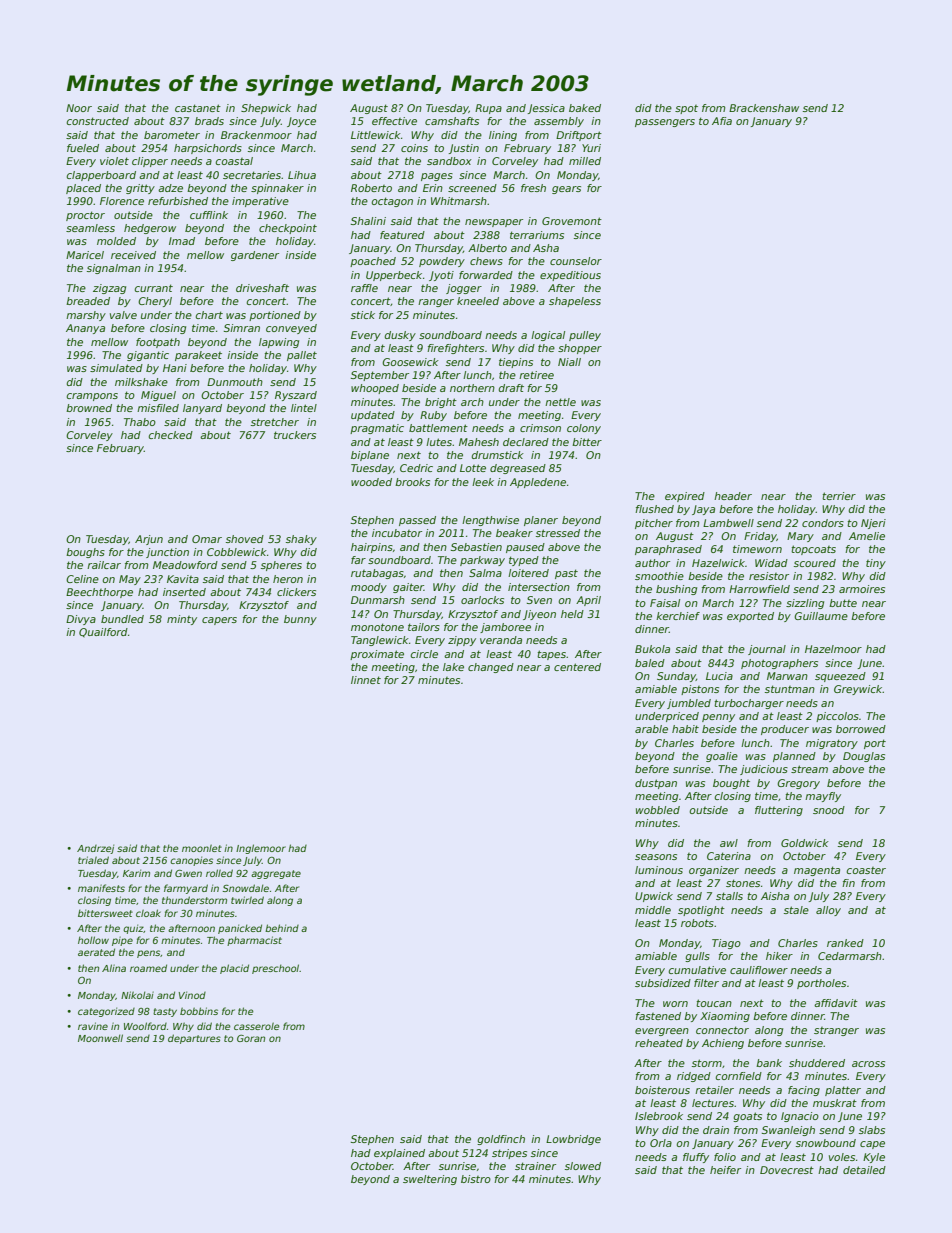  I want to click on boughs, so click(85, 553).
